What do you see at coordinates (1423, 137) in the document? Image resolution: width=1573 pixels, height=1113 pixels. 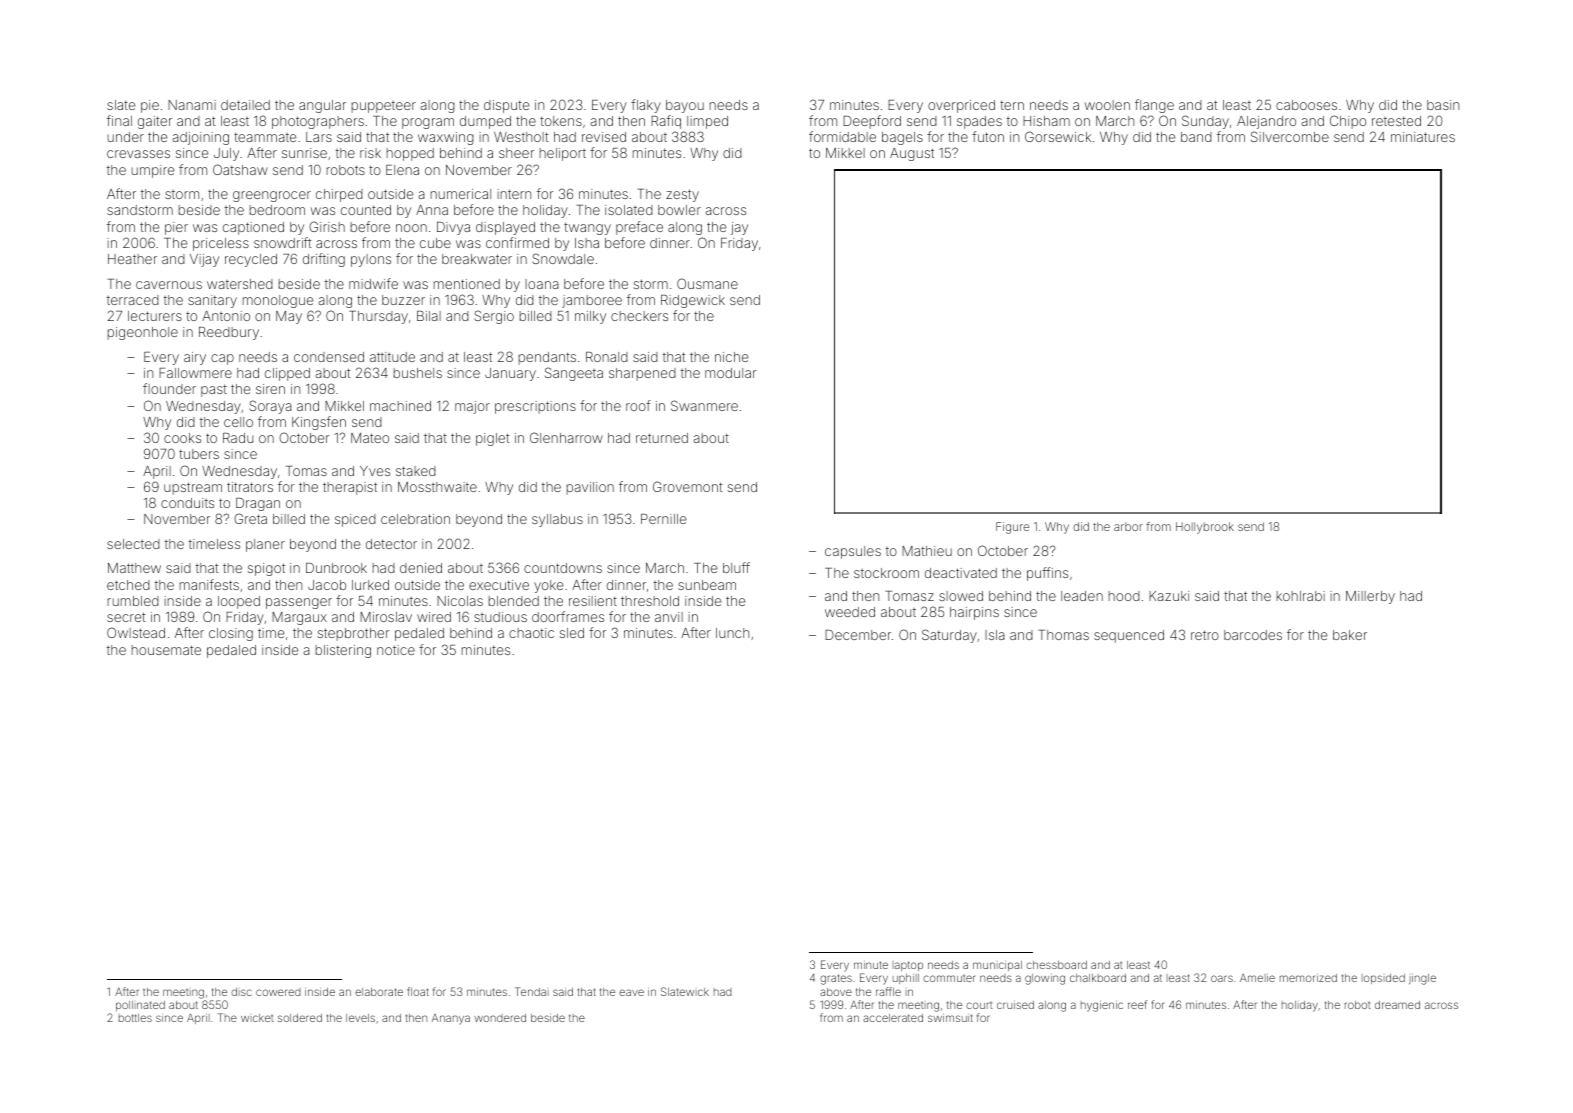 I see `miniatures` at bounding box center [1423, 137].
